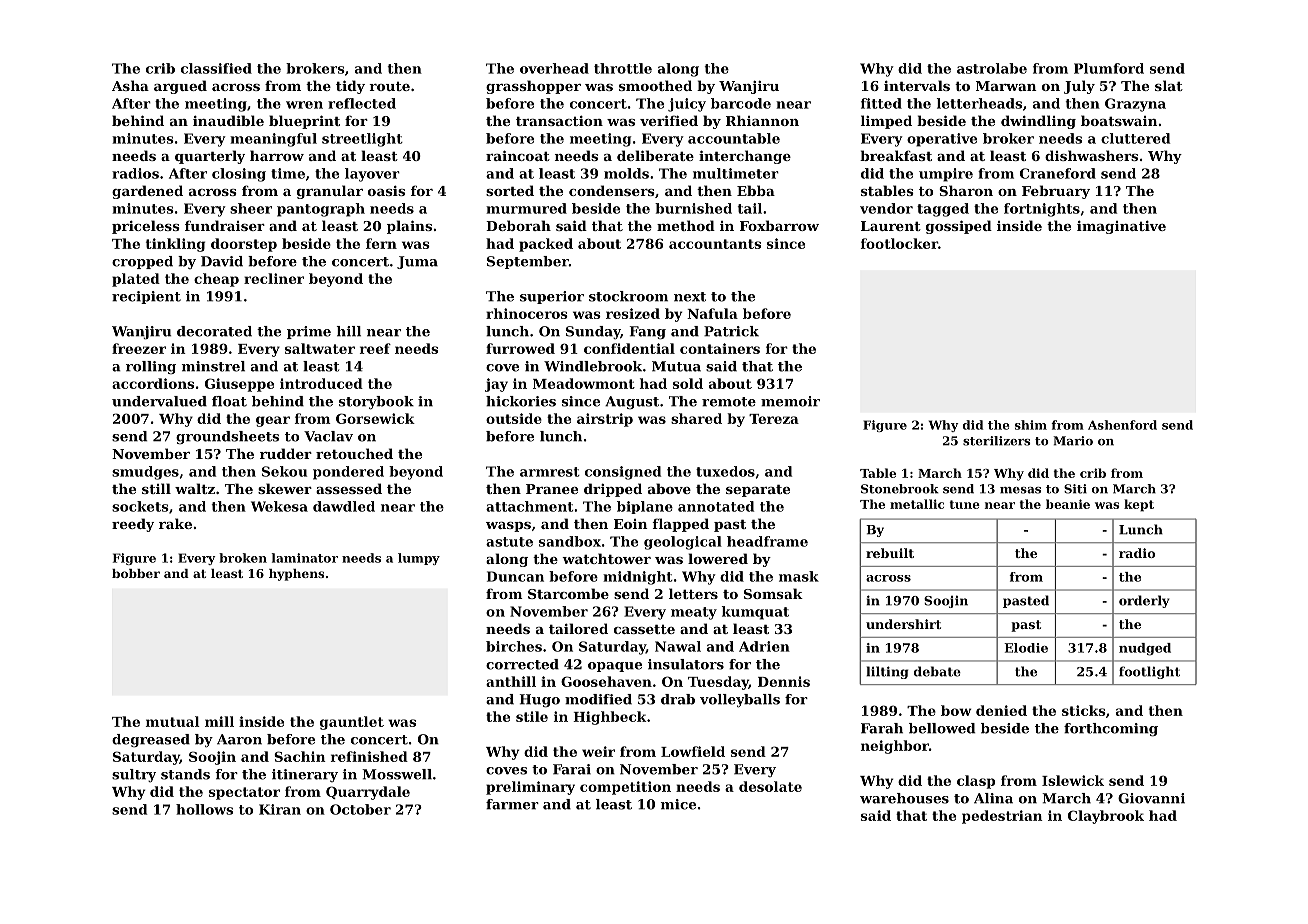  What do you see at coordinates (532, 716) in the screenshot?
I see `stile` at bounding box center [532, 716].
